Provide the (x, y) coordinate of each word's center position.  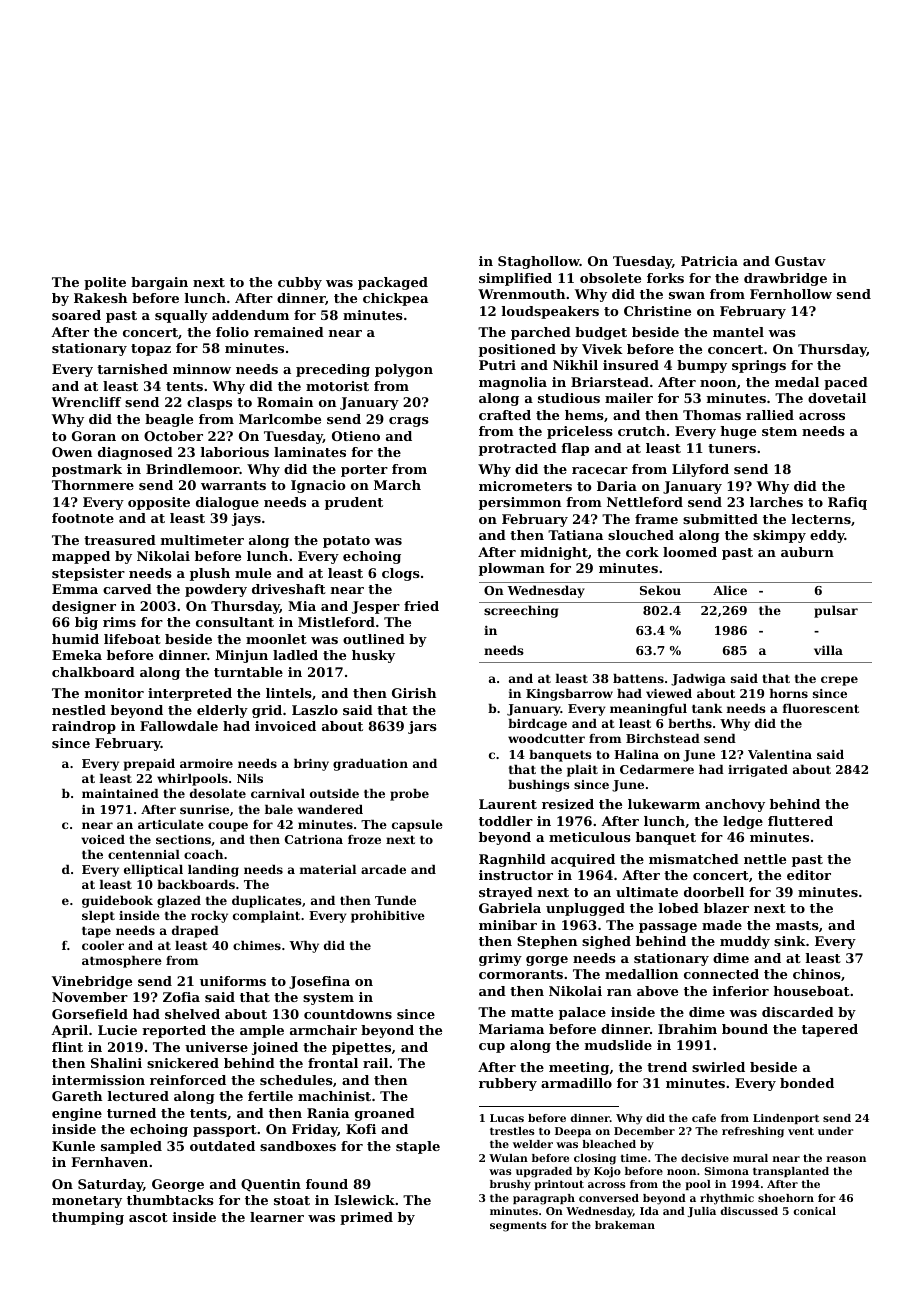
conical (814, 1211)
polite (105, 283)
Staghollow (539, 262)
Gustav (800, 261)
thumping (88, 1218)
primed (366, 1218)
